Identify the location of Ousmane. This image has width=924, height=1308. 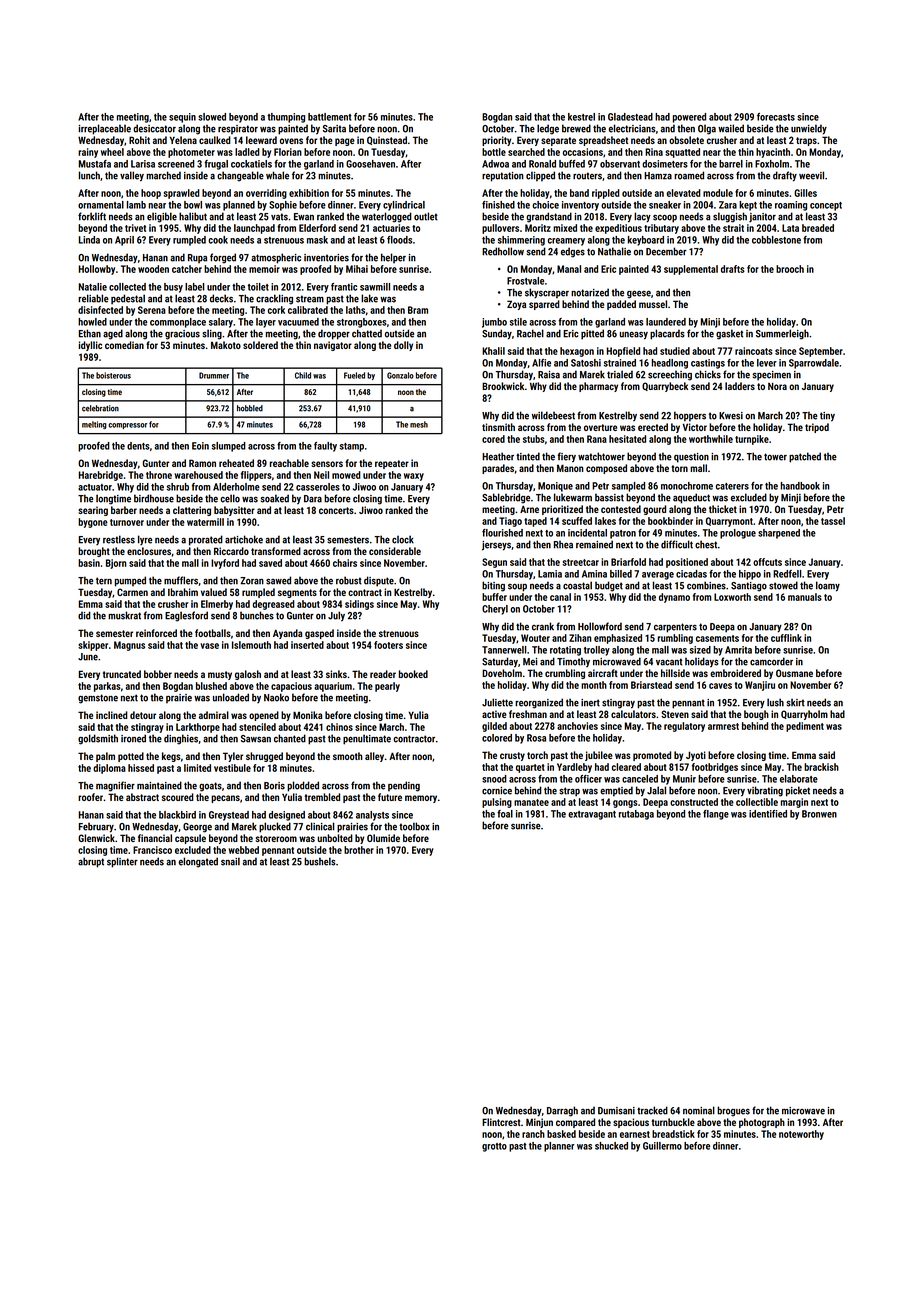
(794, 673).
